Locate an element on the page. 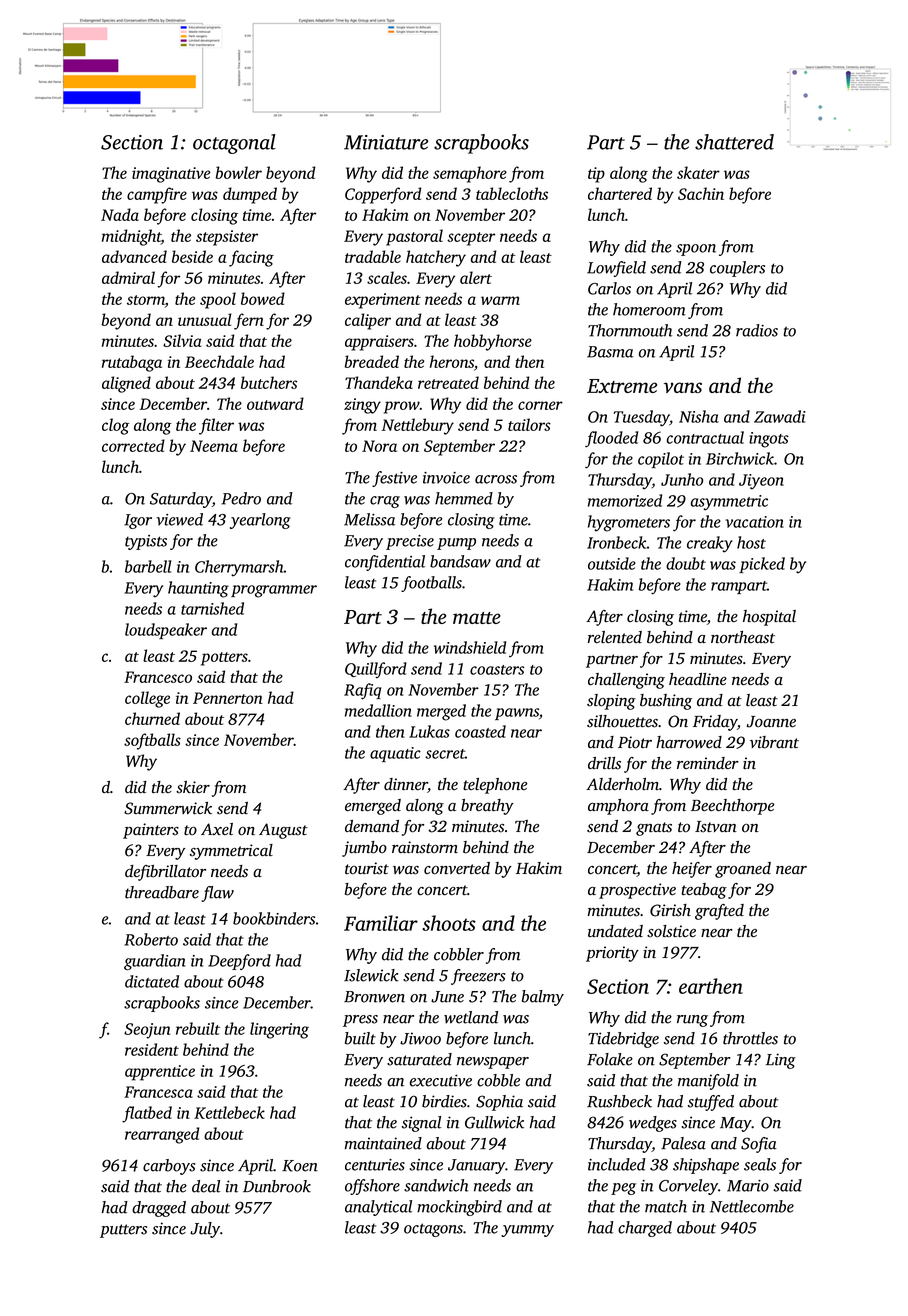 The width and height of the page is (908, 1316). potters is located at coordinates (224, 659).
